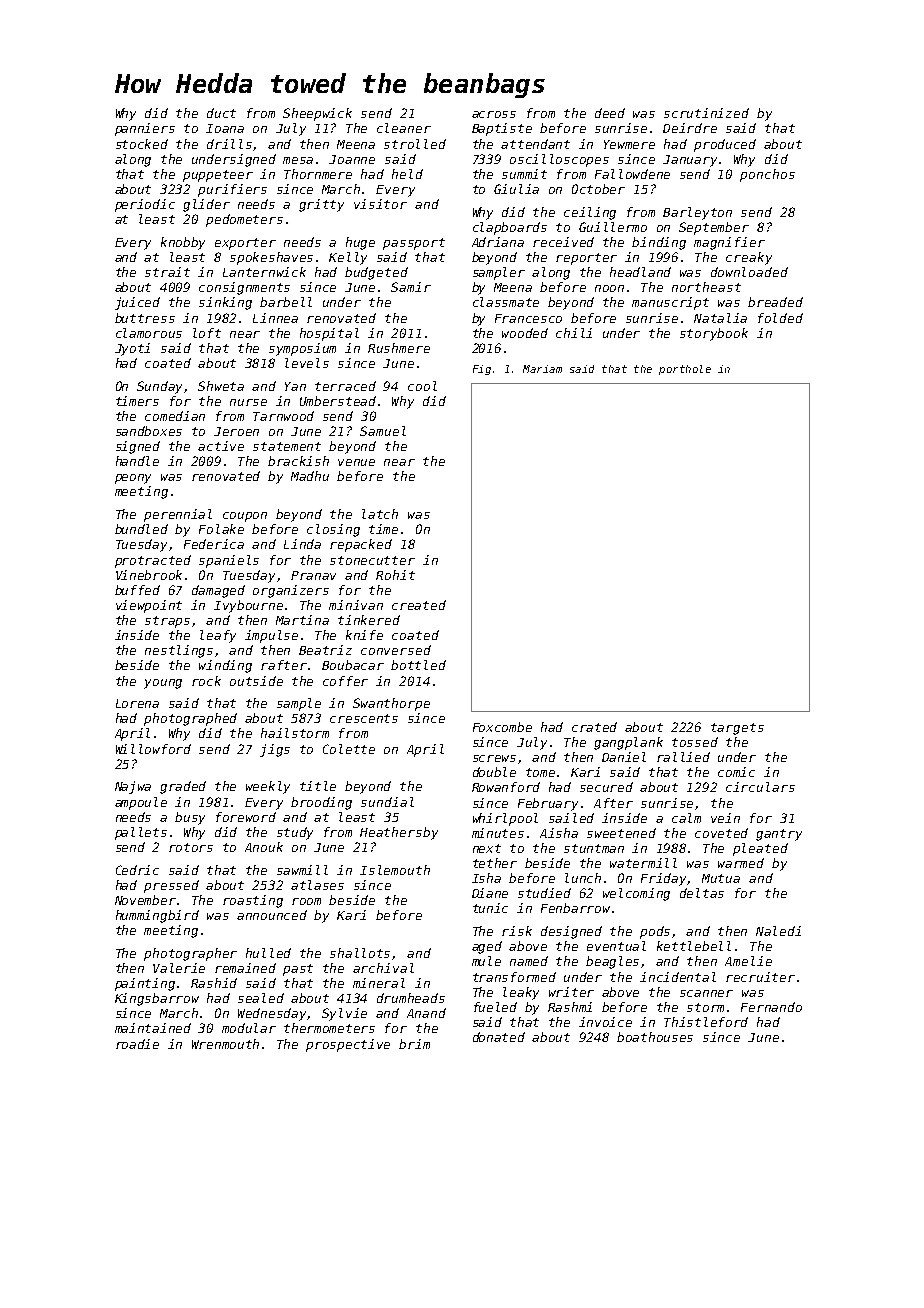 This screenshot has width=924, height=1308. I want to click on February, so click(548, 804).
